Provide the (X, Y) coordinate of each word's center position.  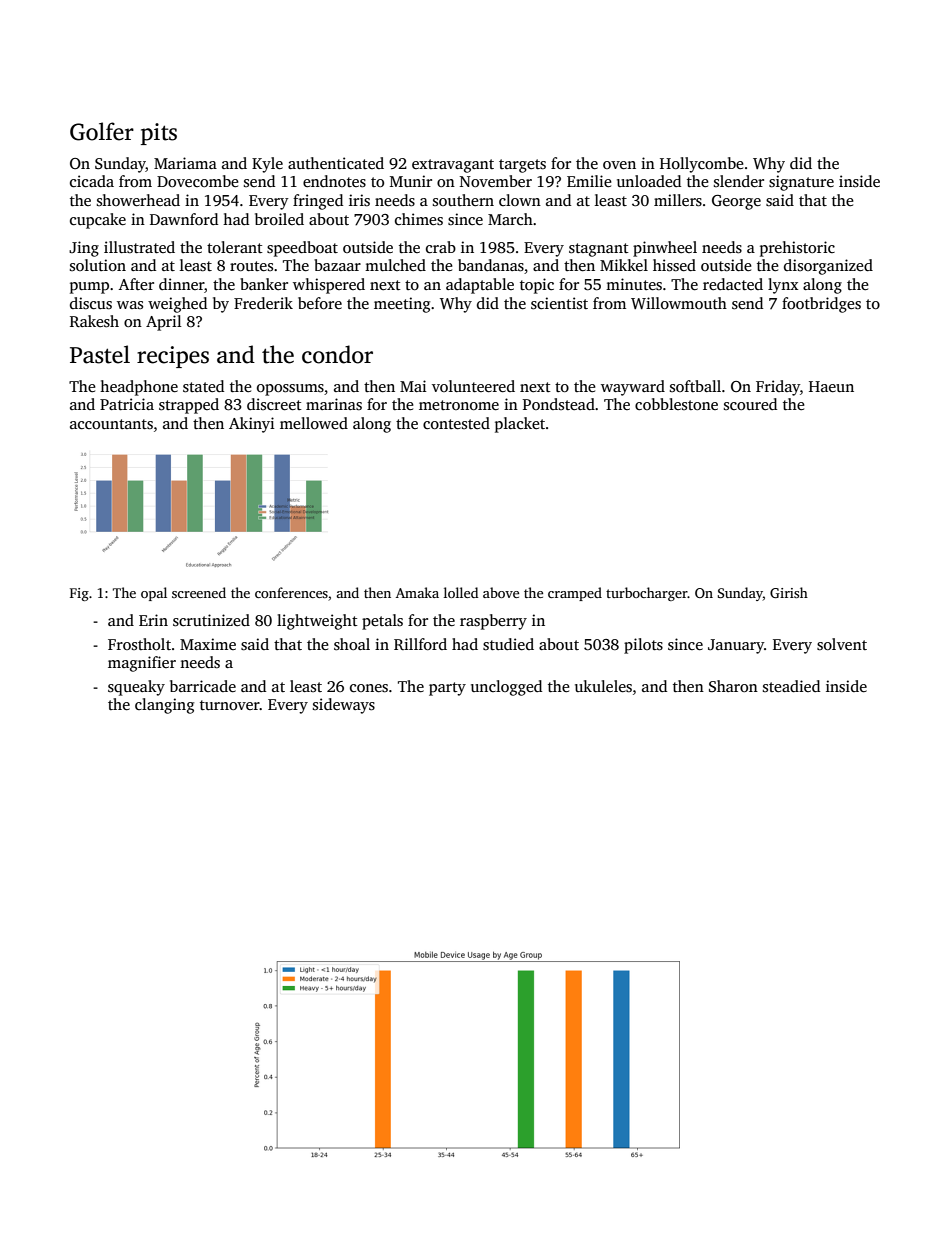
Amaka (417, 592)
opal (154, 594)
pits (159, 134)
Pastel (100, 354)
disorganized (828, 267)
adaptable (480, 286)
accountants (111, 424)
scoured (750, 404)
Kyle (267, 165)
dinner (182, 285)
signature (801, 183)
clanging (164, 706)
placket (520, 425)
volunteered (473, 386)
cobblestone (676, 404)
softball (695, 386)
